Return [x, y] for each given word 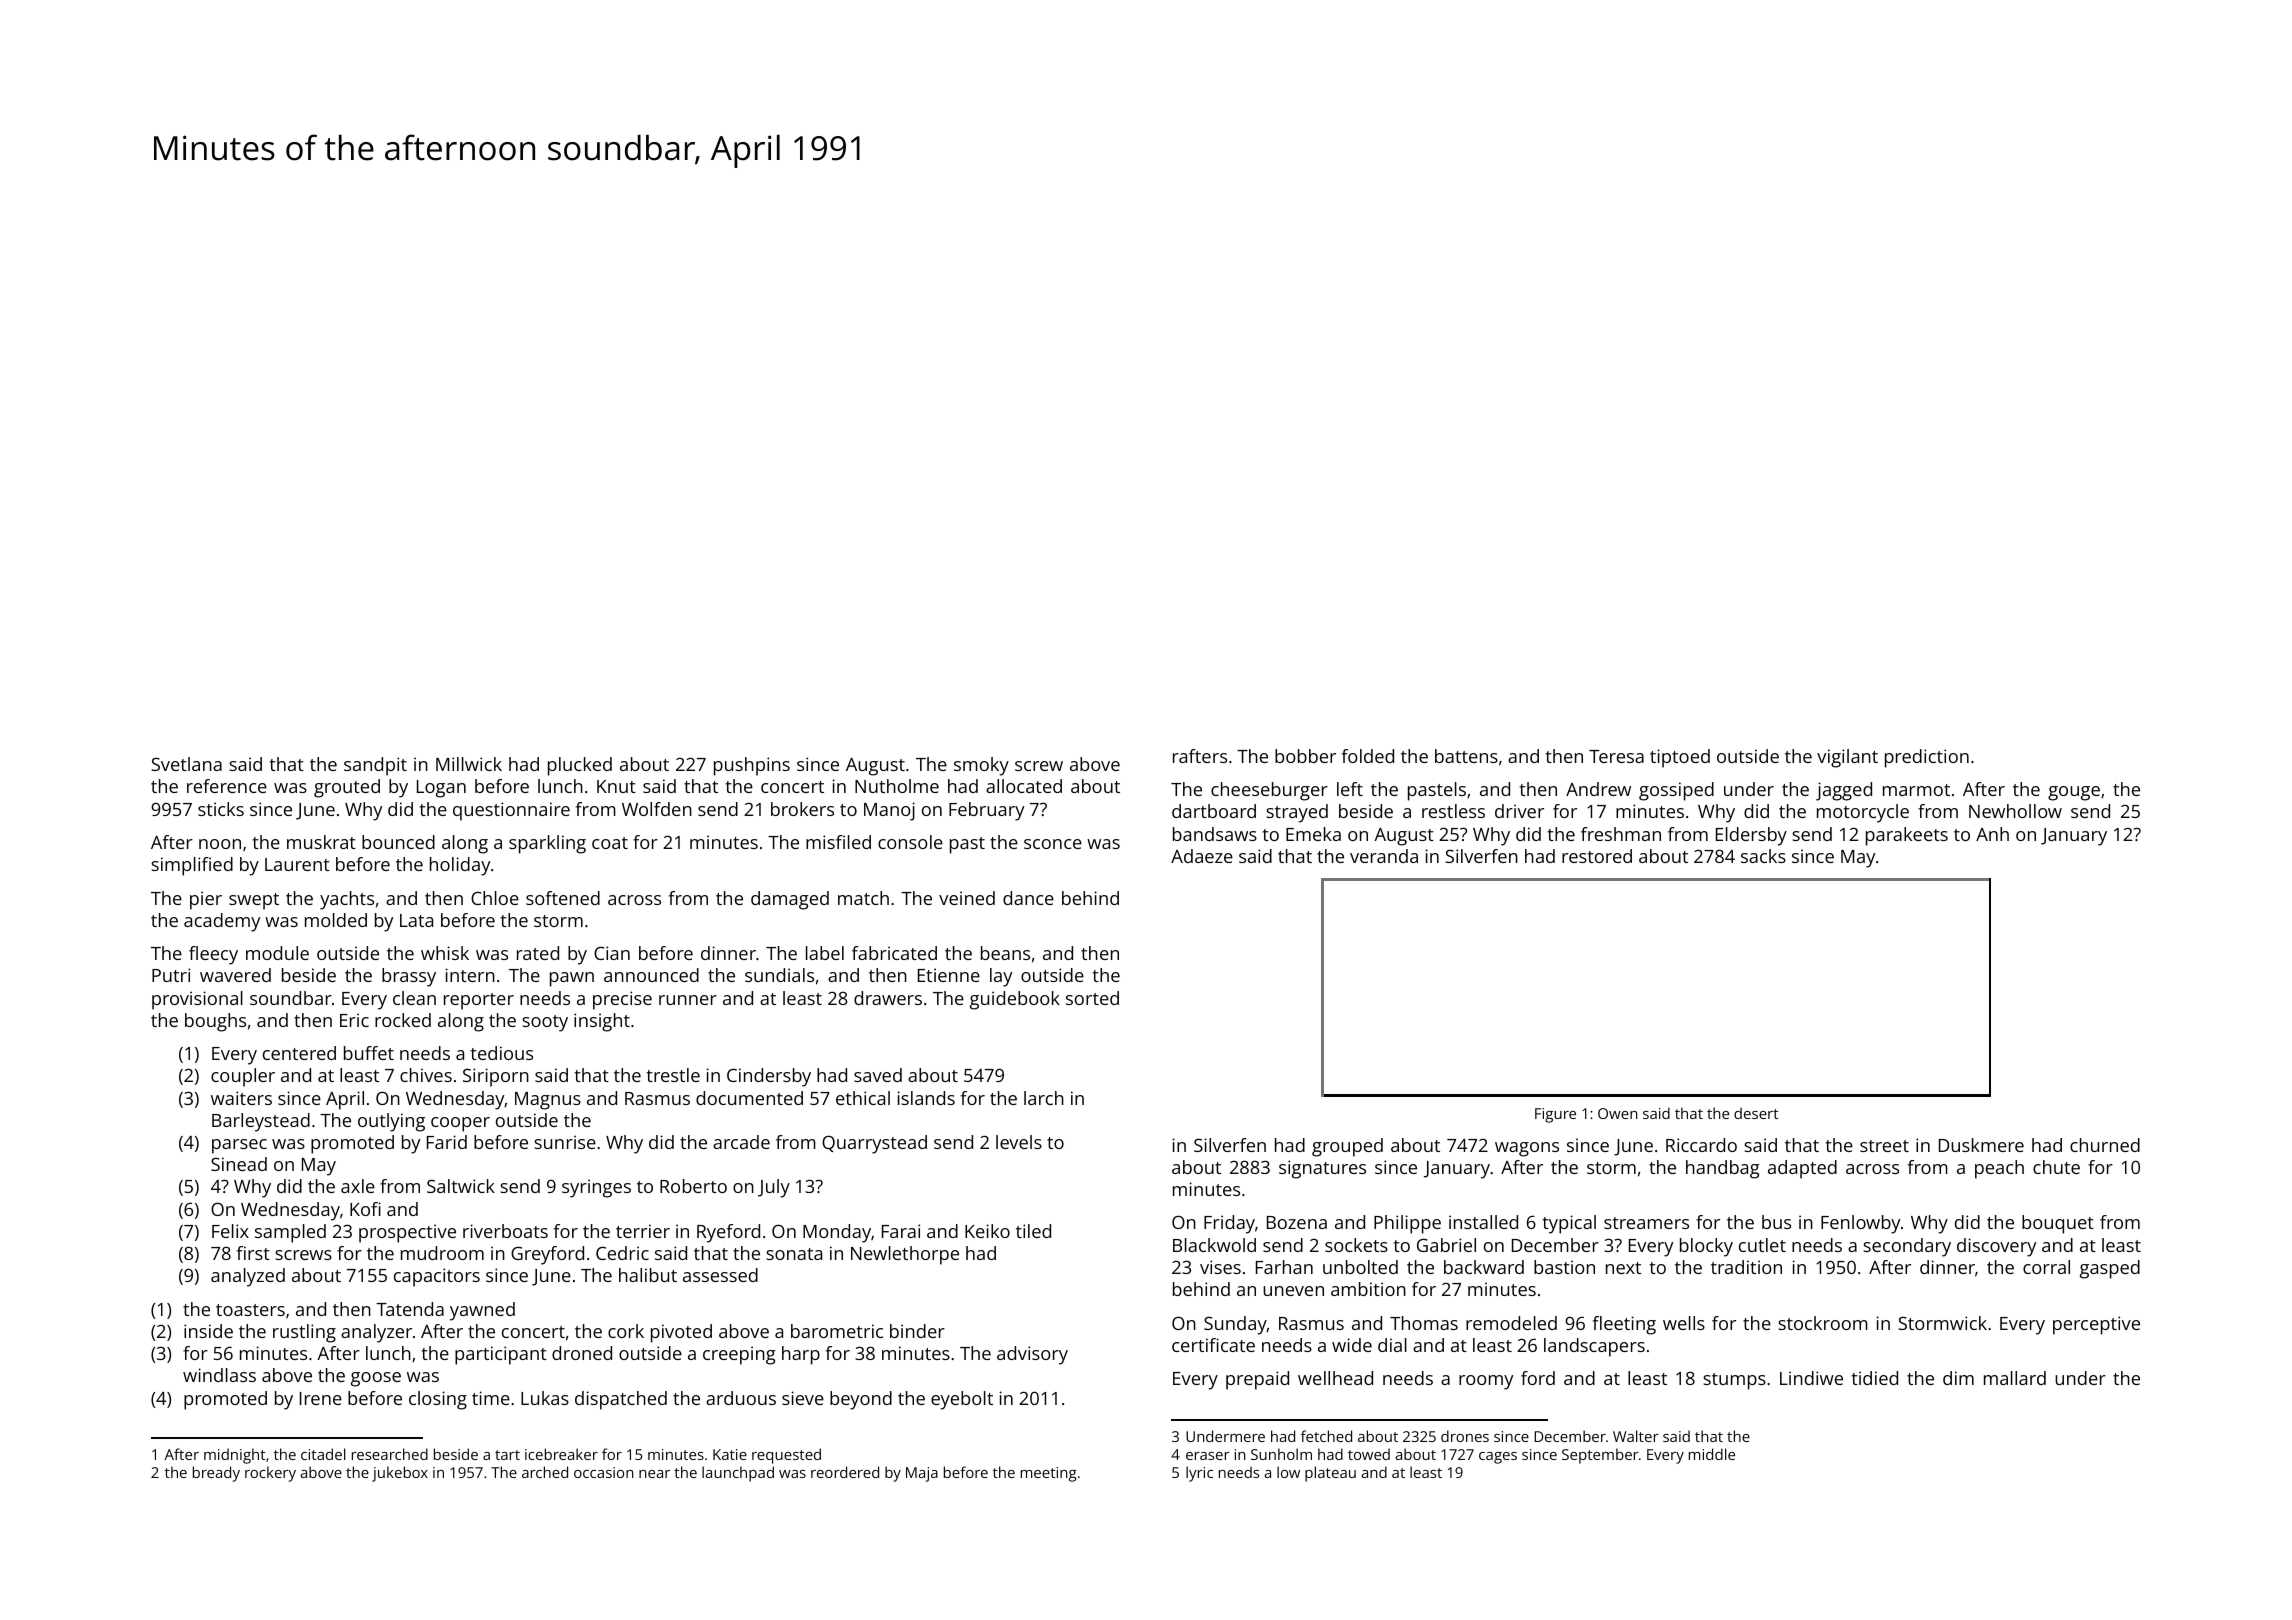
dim [1958, 1378]
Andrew [1598, 789]
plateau [1330, 1474]
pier [206, 900]
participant [501, 1355]
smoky [981, 766]
